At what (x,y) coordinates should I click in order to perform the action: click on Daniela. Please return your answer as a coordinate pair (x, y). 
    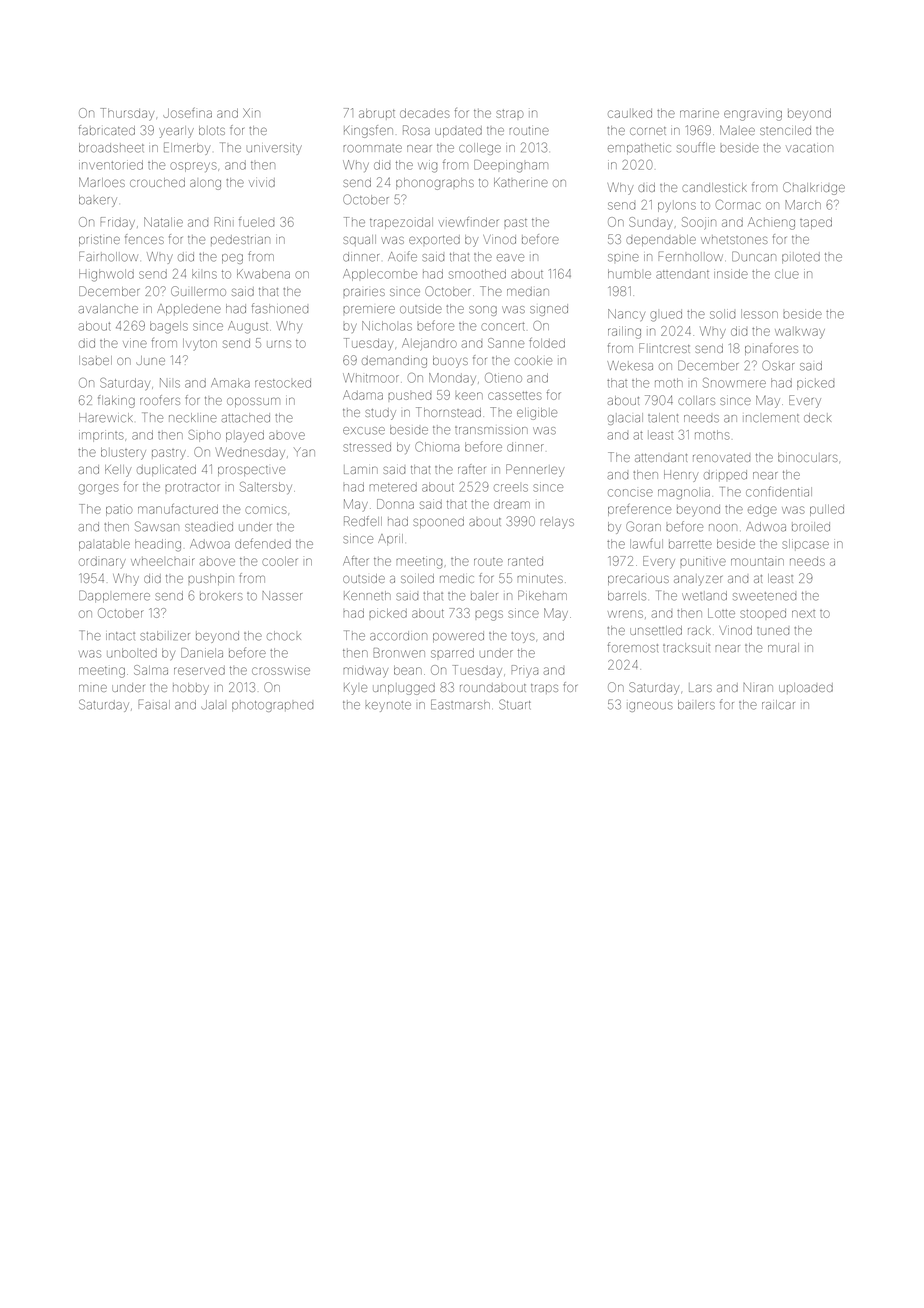
    Looking at the image, I should click on (202, 653).
